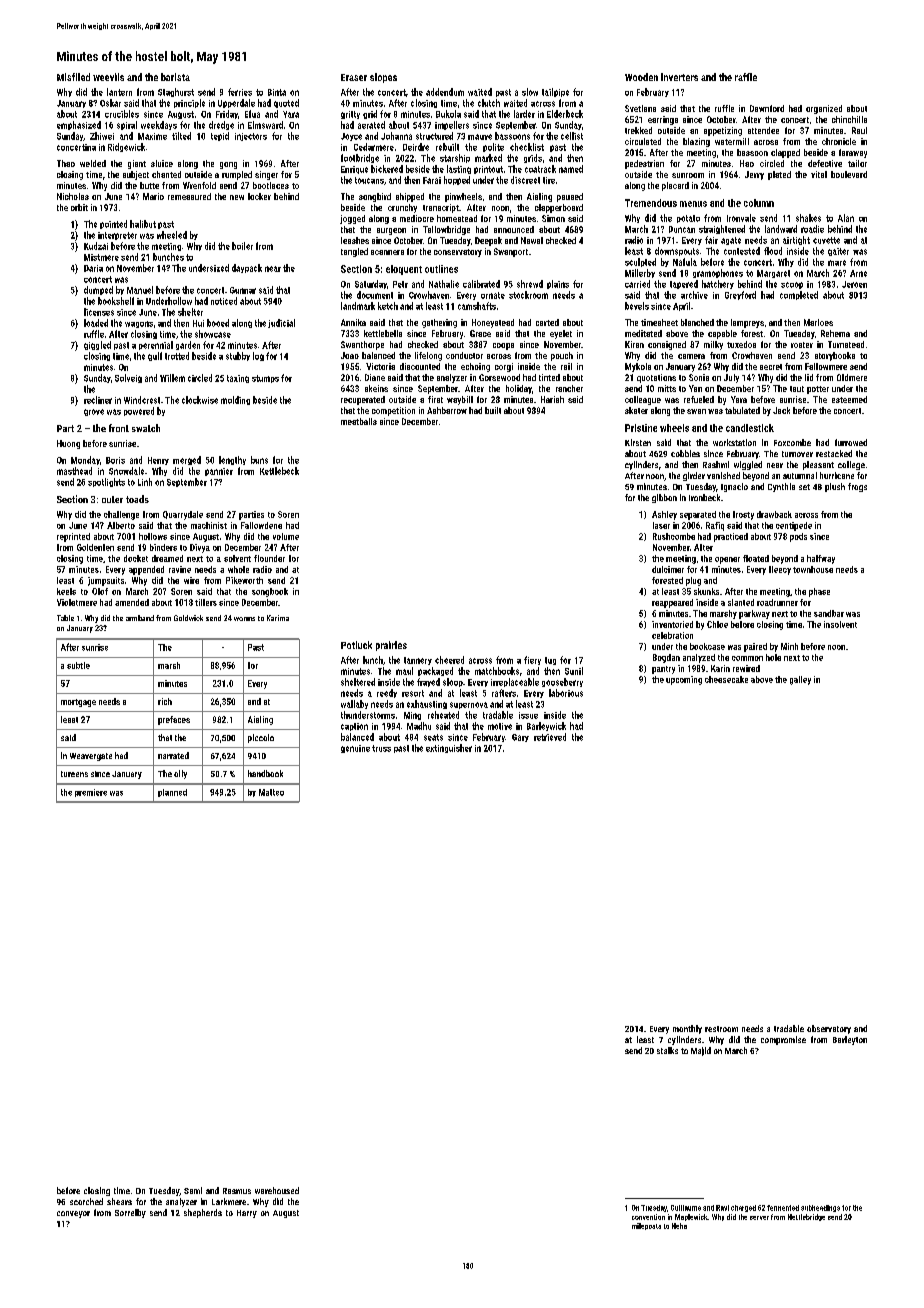 Image resolution: width=924 pixels, height=1308 pixels. What do you see at coordinates (746, 77) in the page?
I see `raffle` at bounding box center [746, 77].
